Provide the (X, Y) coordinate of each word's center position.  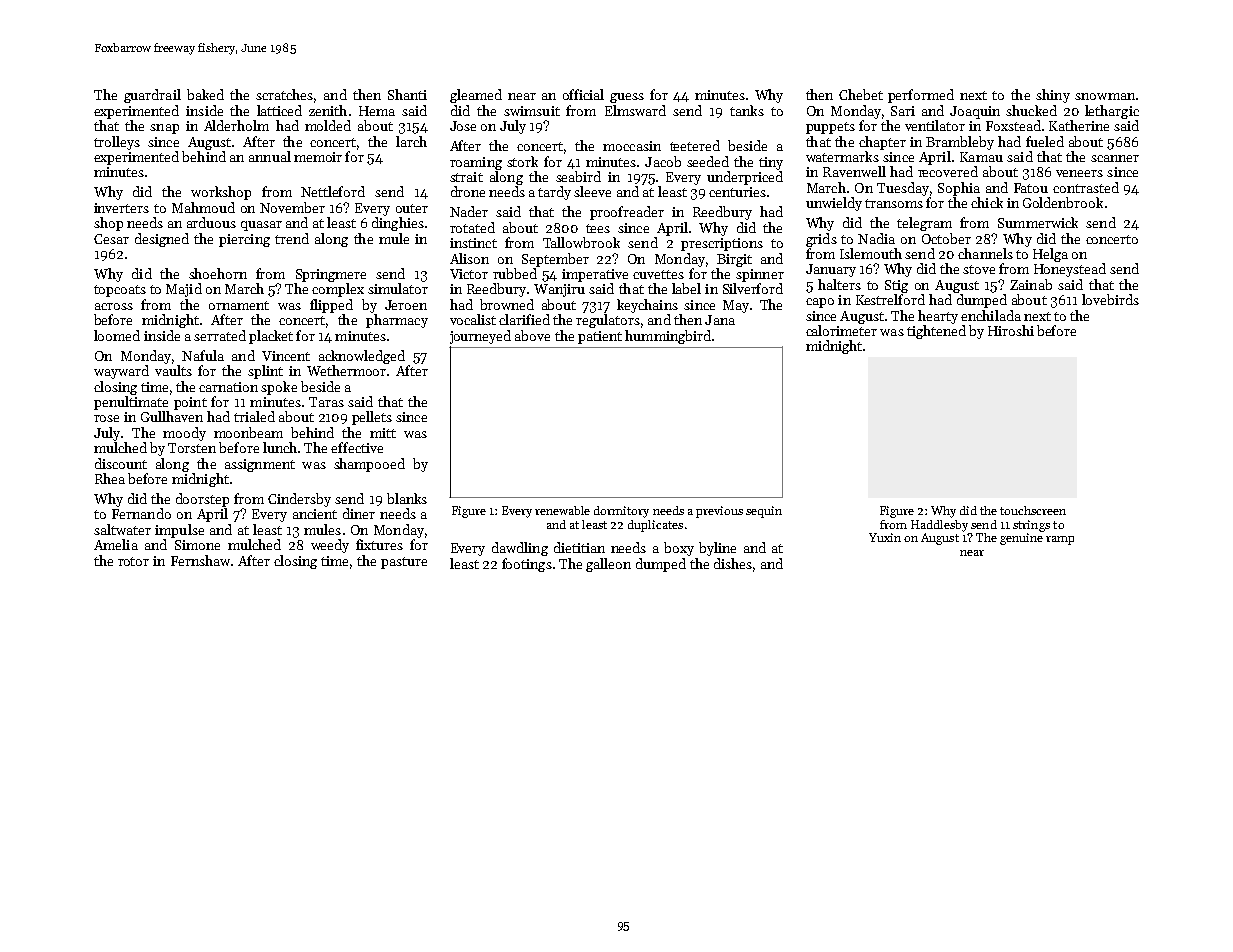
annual (270, 156)
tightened (936, 332)
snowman (1105, 96)
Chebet (861, 94)
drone (468, 191)
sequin (764, 512)
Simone (197, 545)
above (532, 335)
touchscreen (1033, 510)
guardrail (152, 96)
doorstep (202, 500)
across (114, 306)
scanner (1115, 158)
